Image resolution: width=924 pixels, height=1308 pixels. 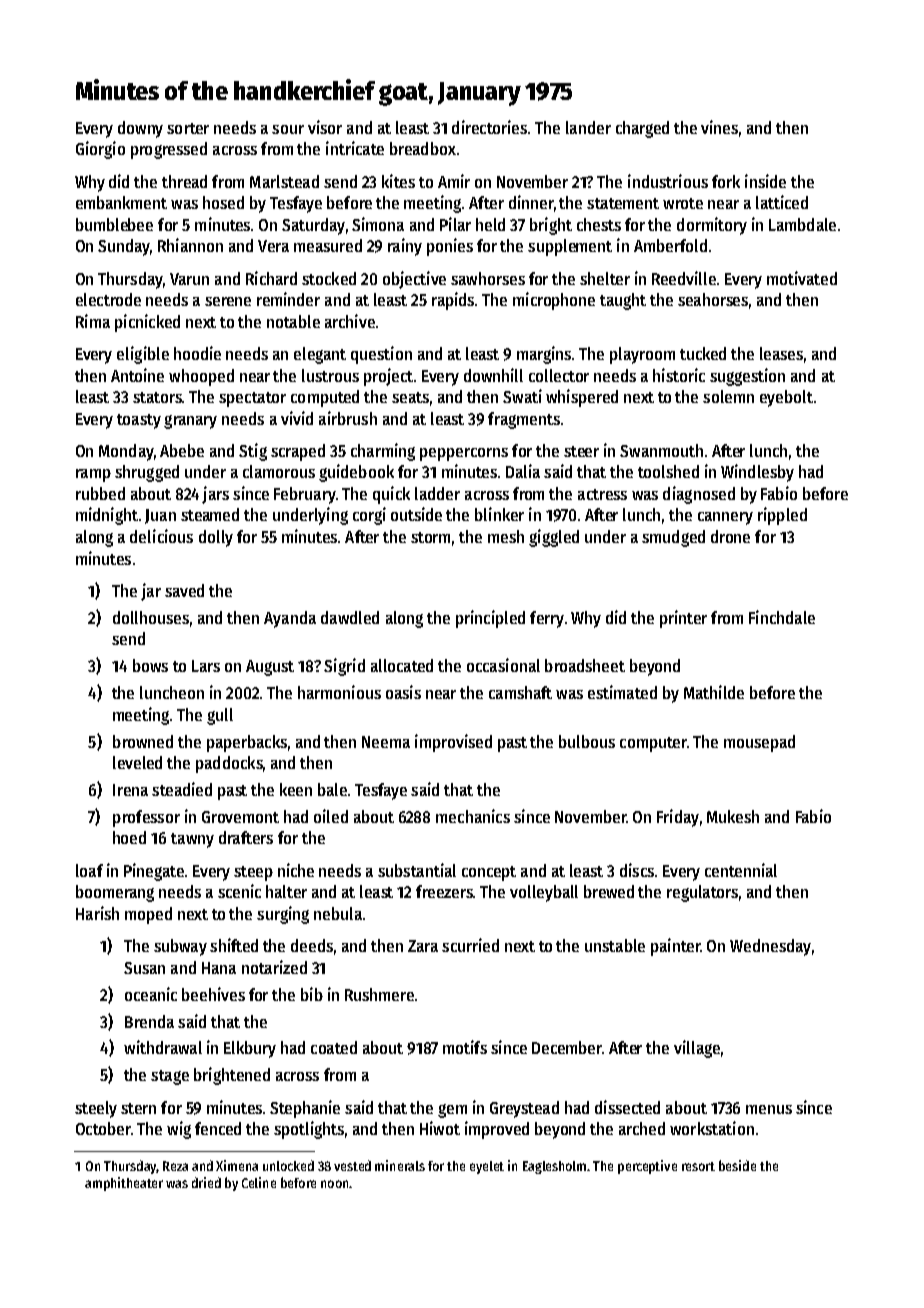 What do you see at coordinates (228, 301) in the image?
I see `serene` at bounding box center [228, 301].
